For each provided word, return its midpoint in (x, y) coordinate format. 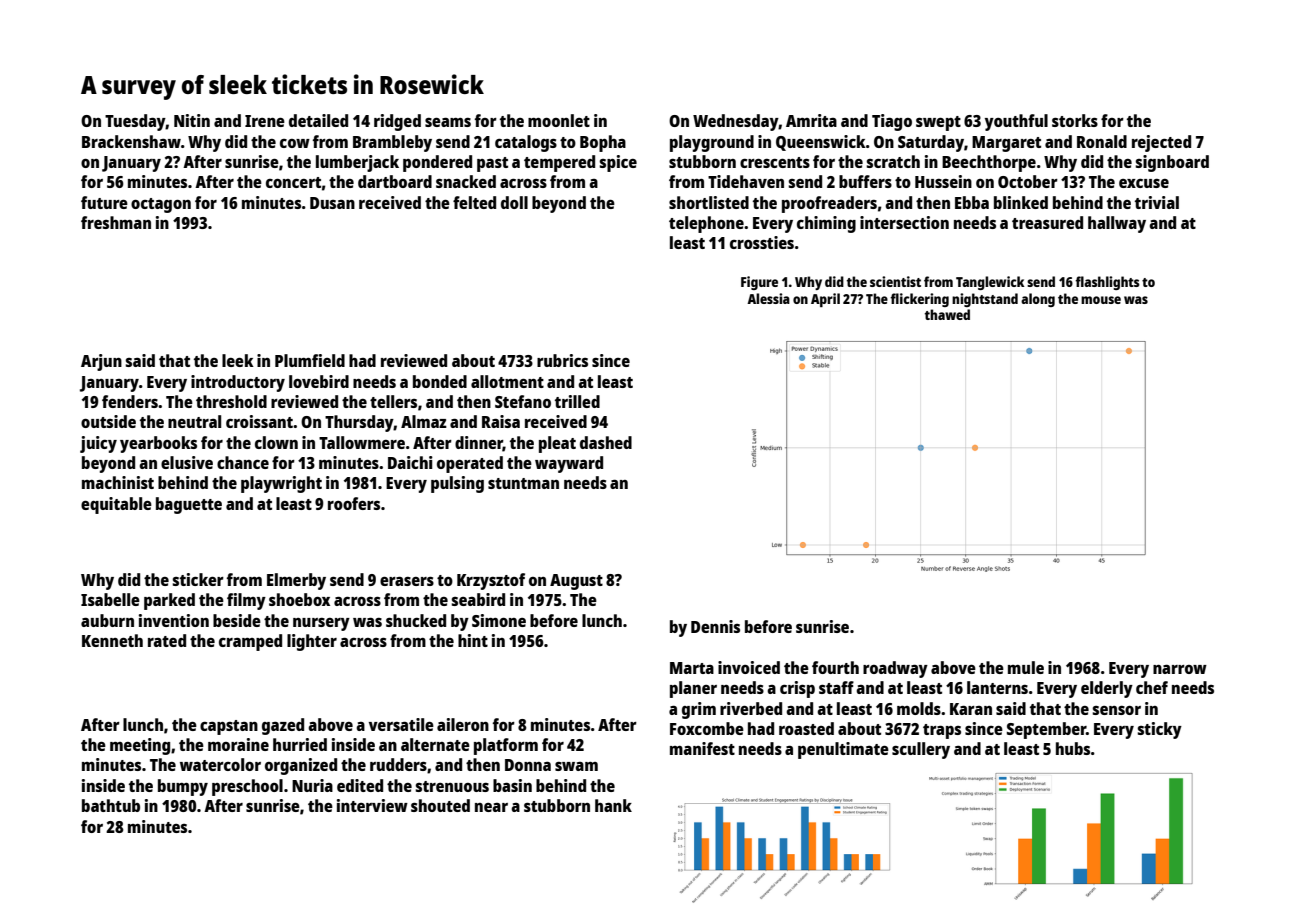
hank (613, 805)
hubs (1073, 748)
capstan (229, 727)
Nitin (192, 120)
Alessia (768, 298)
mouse (1101, 300)
